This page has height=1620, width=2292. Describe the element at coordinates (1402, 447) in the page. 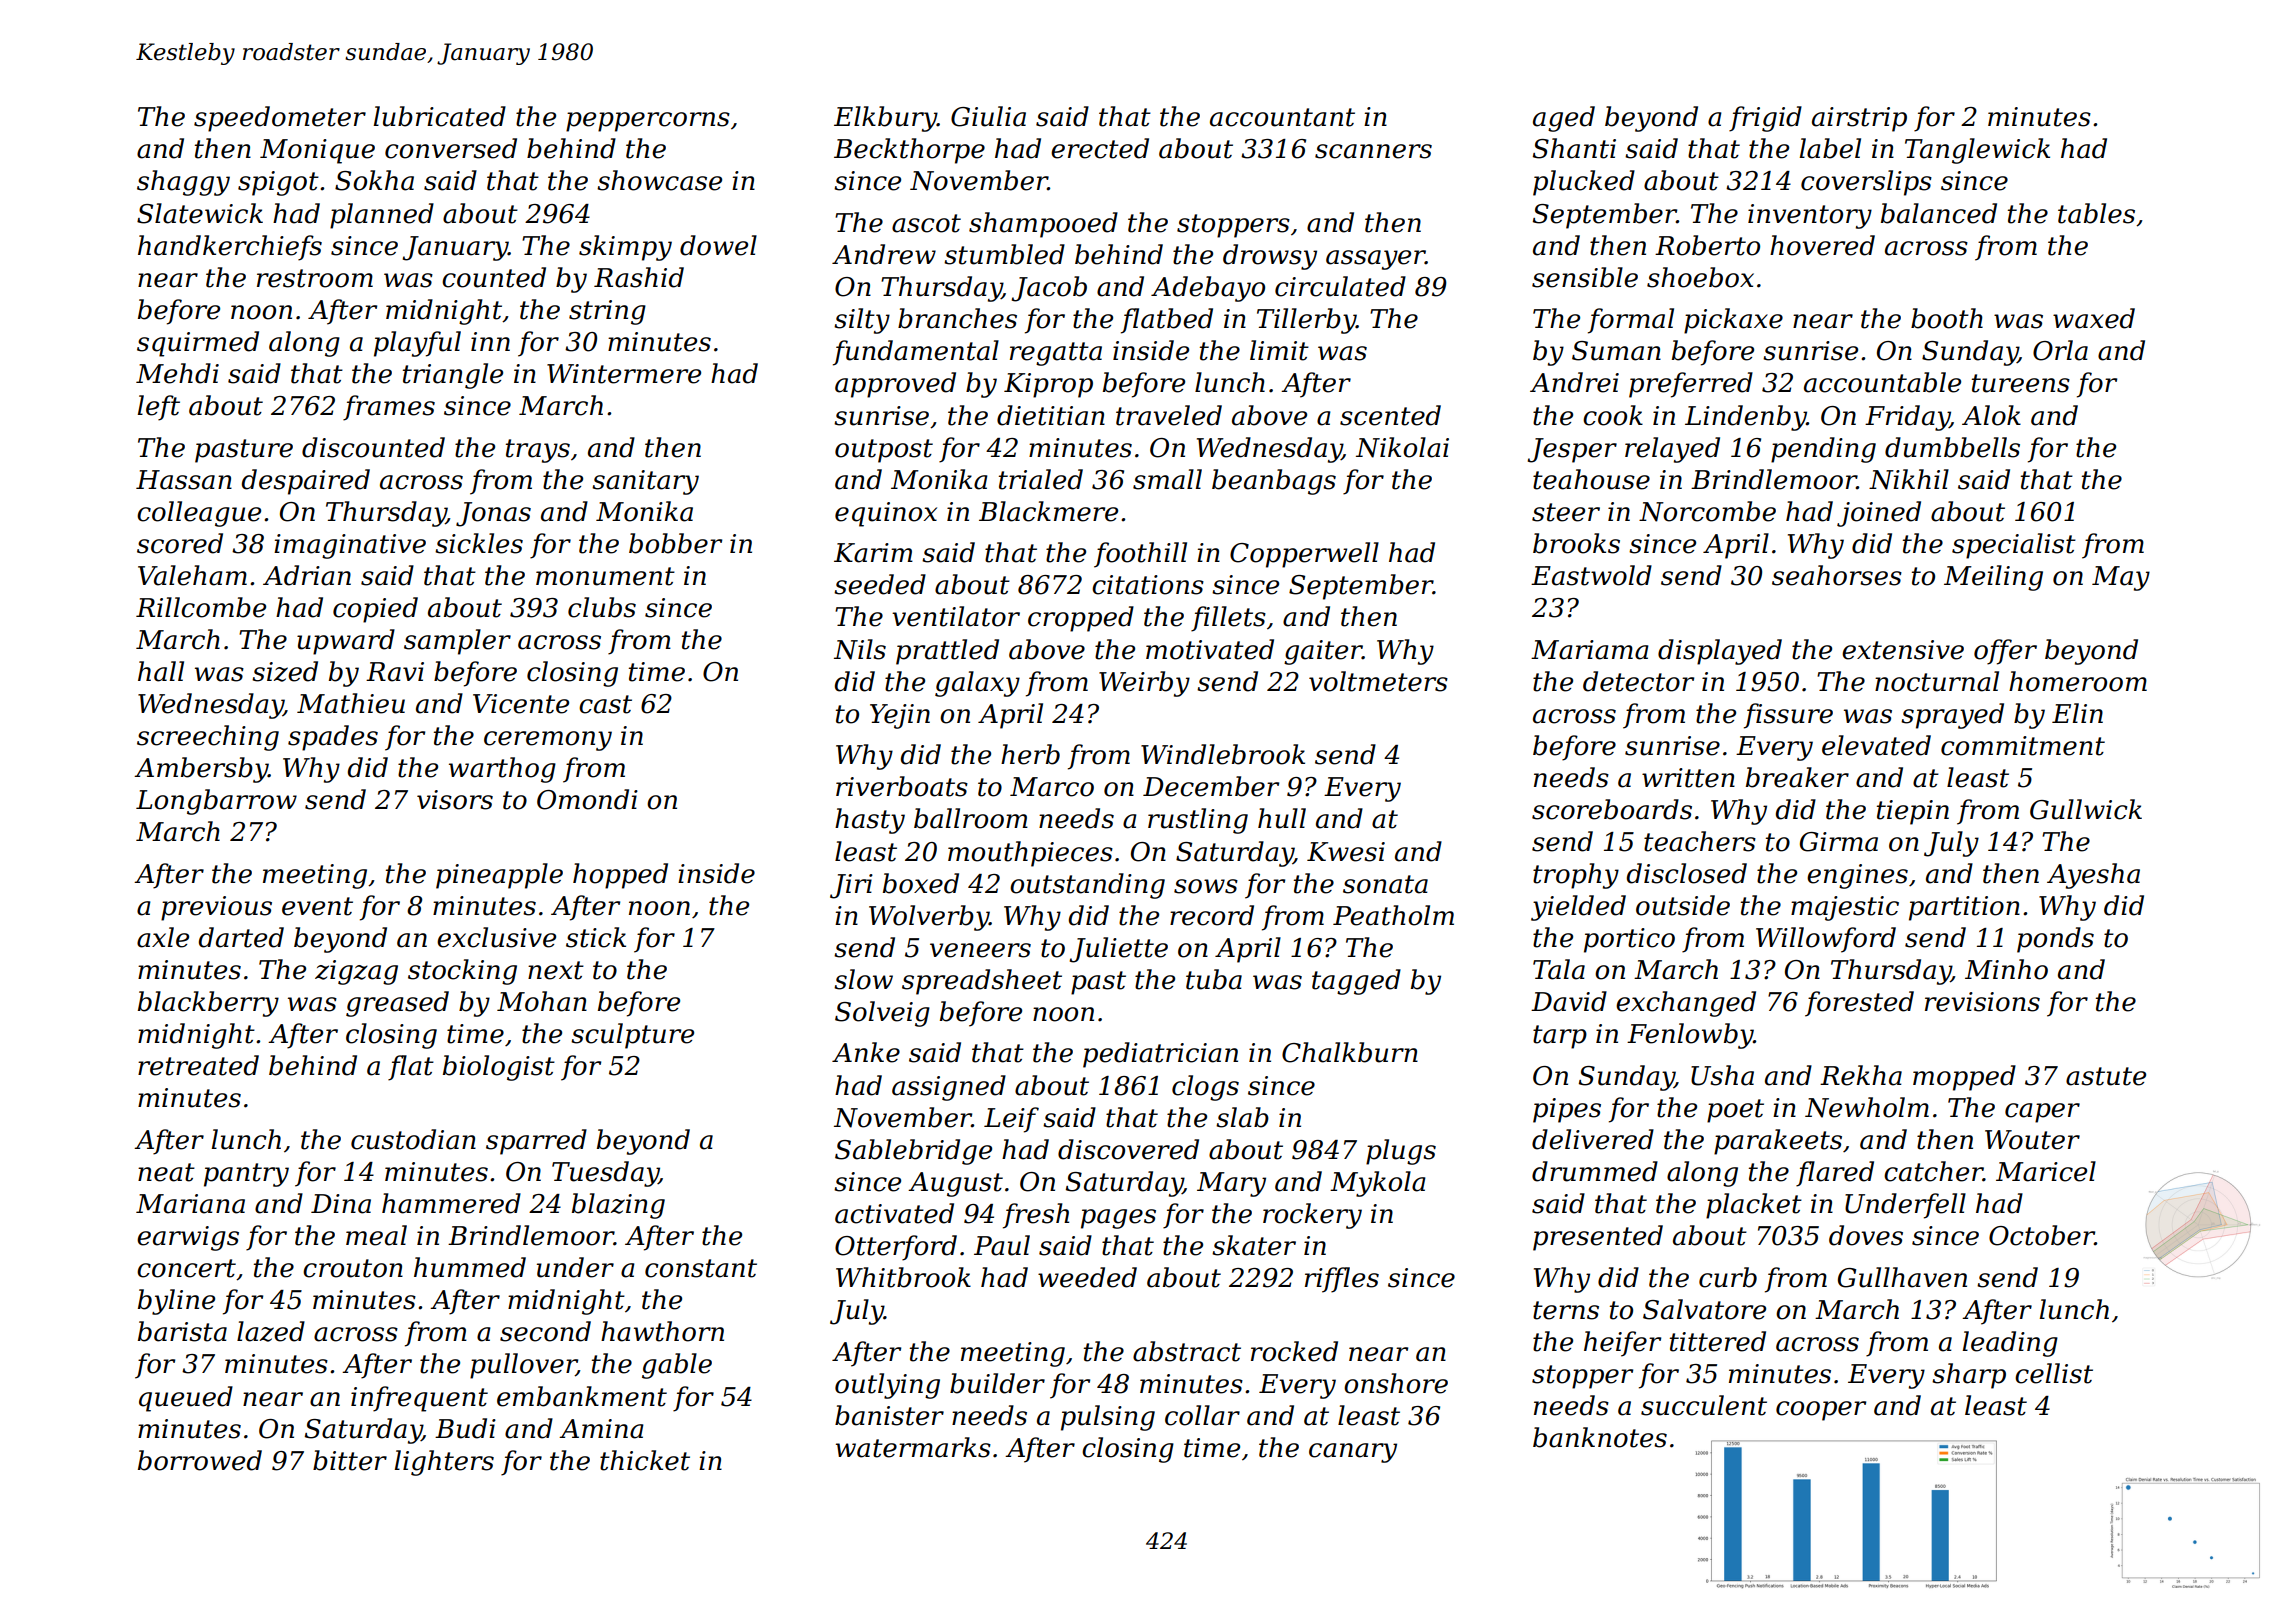

I see `Nikolai` at that location.
